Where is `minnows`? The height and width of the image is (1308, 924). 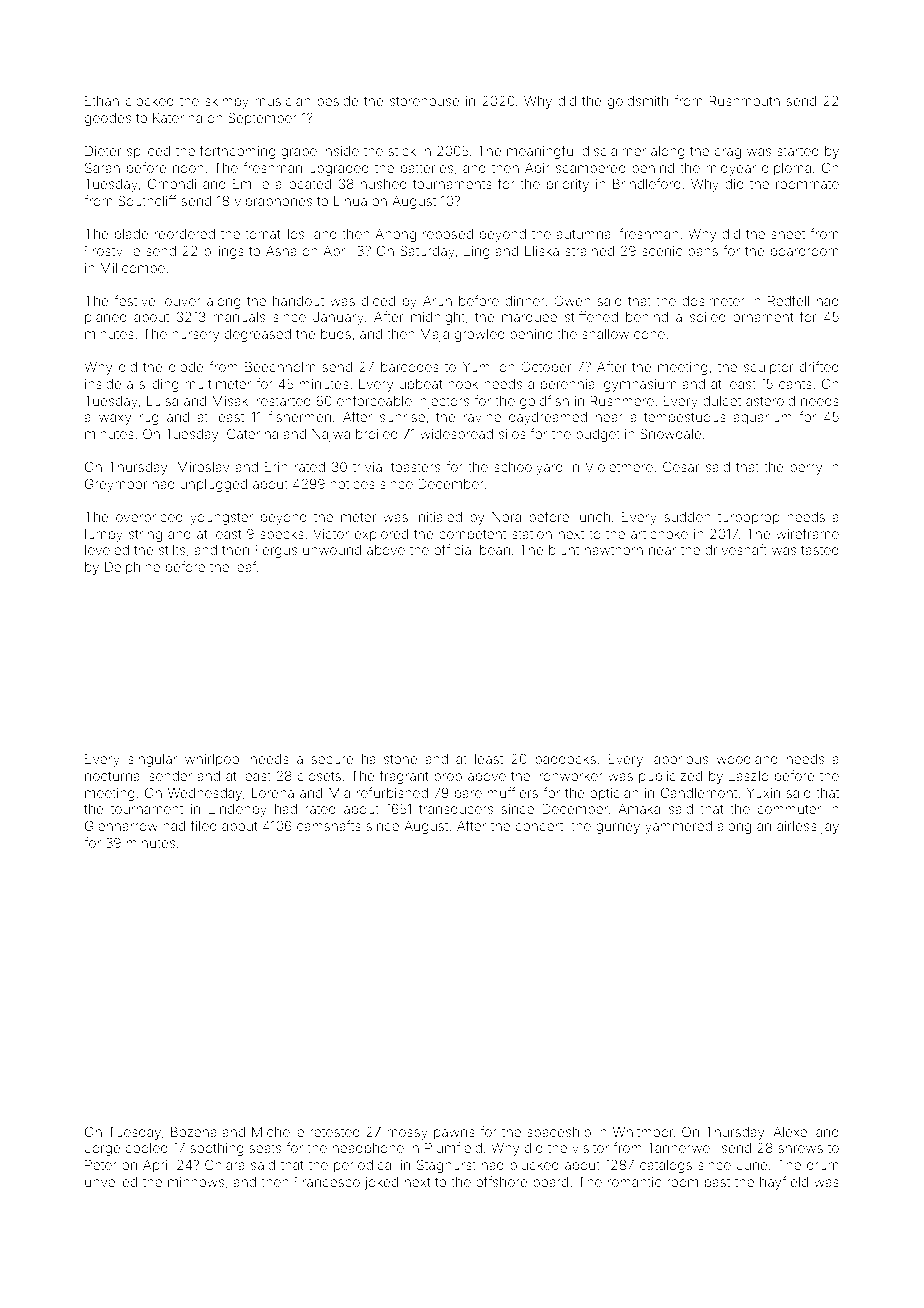 minnows is located at coordinates (196, 1182).
